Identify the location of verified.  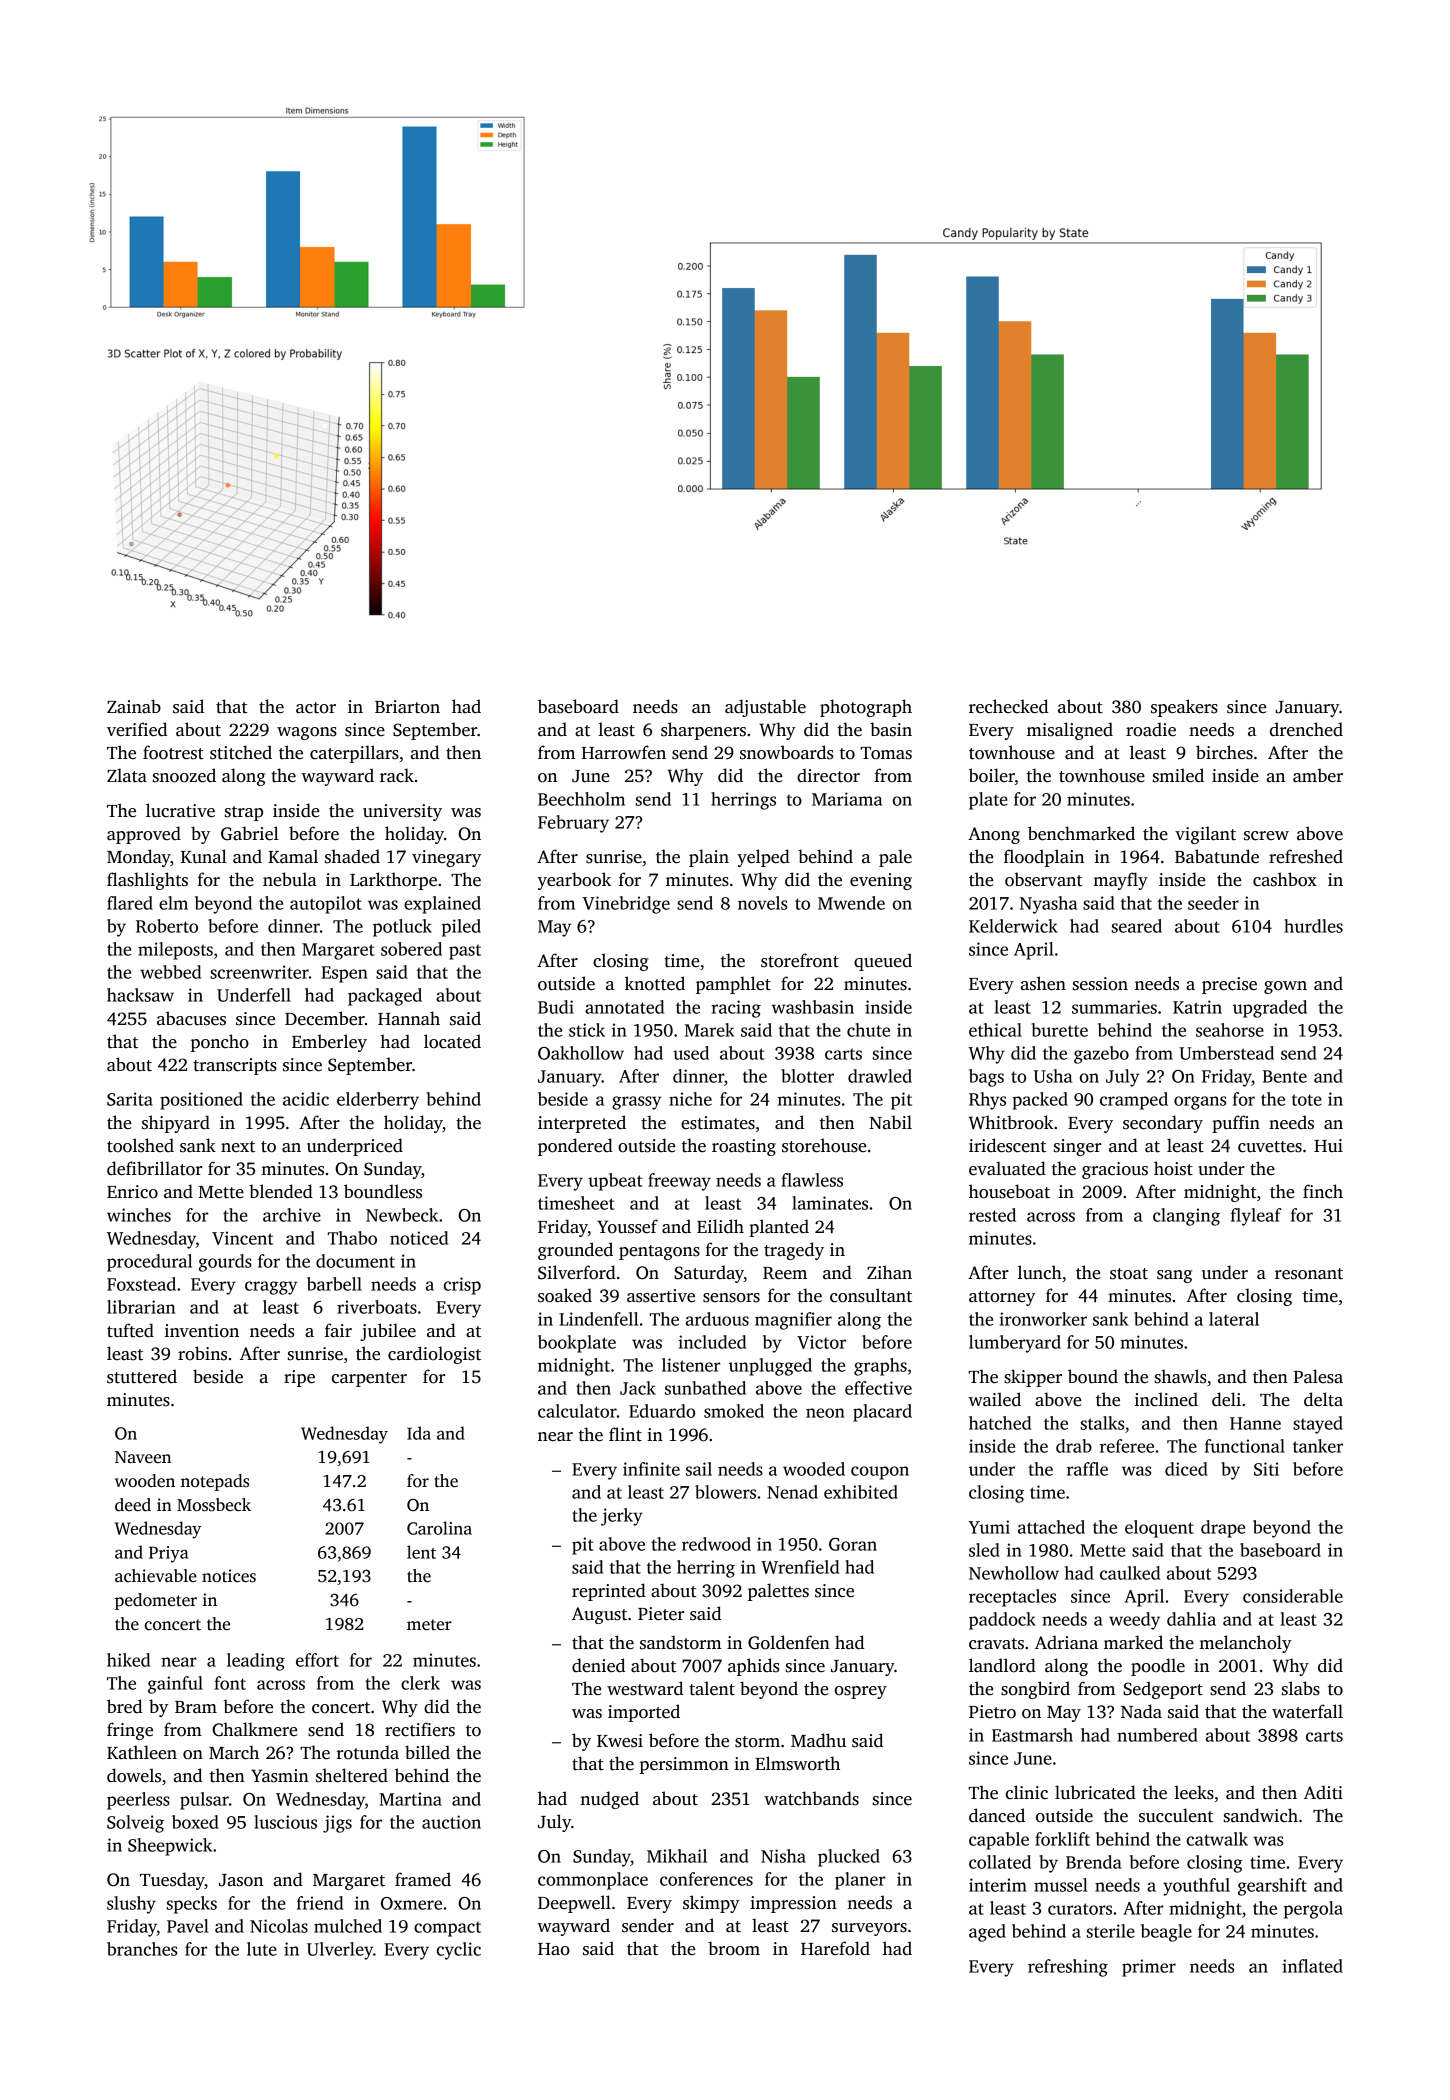
(137, 729).
